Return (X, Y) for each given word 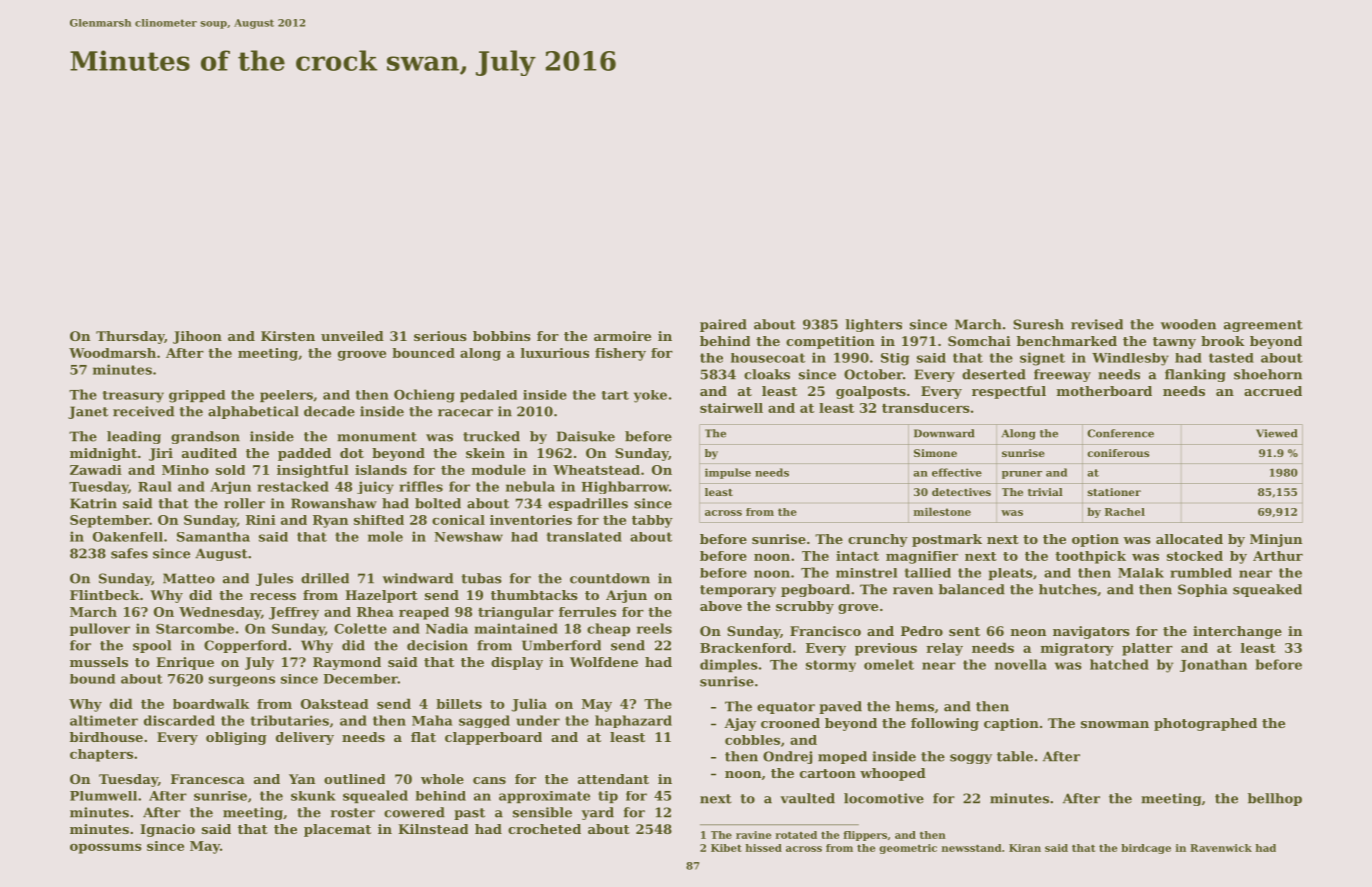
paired (723, 325)
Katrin (93, 503)
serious (440, 336)
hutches (1068, 589)
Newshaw (468, 537)
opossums (106, 849)
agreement (1263, 326)
